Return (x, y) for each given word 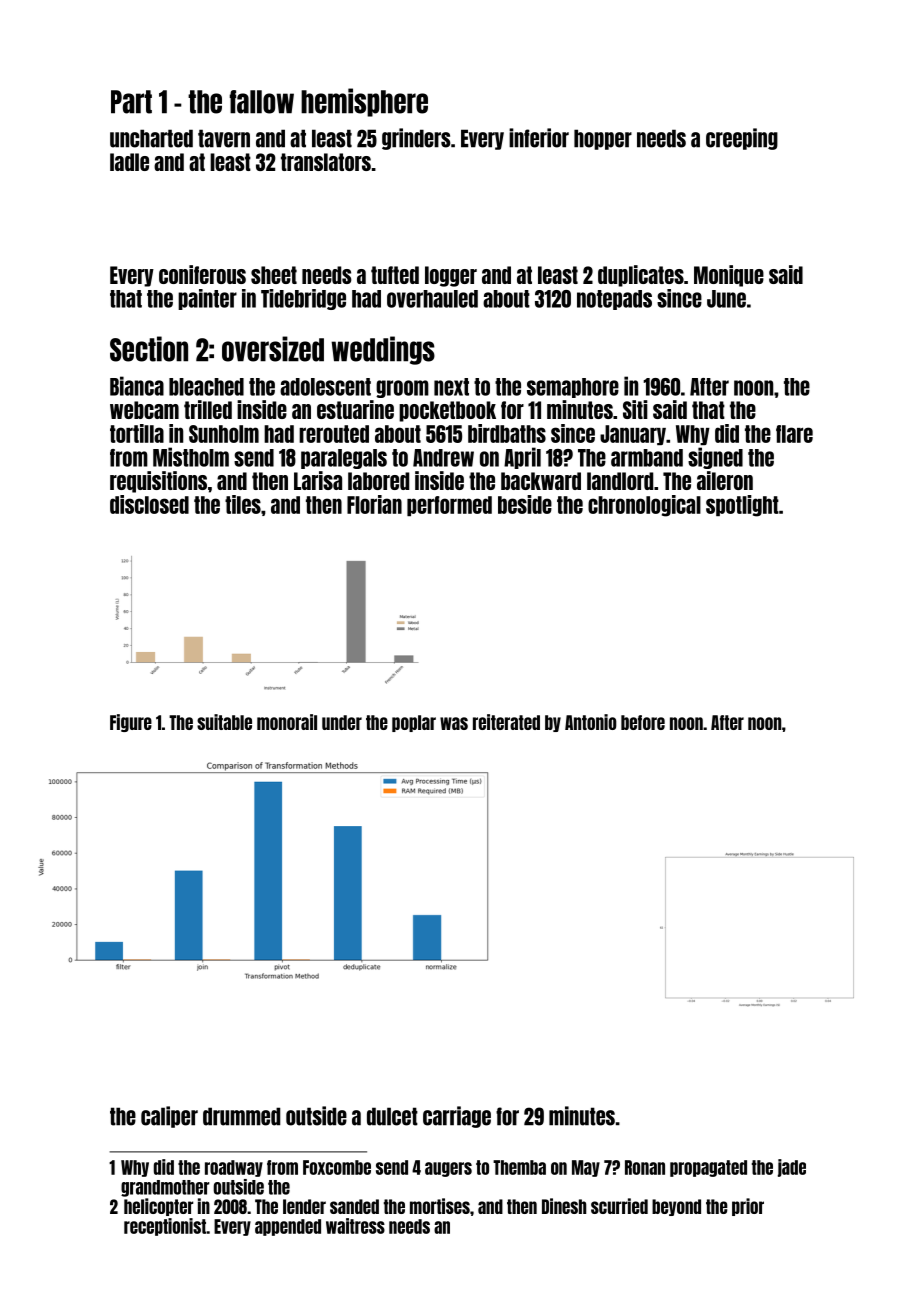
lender (304, 1206)
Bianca (137, 386)
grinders (416, 139)
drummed (241, 1116)
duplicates (641, 276)
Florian (374, 504)
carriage (457, 1117)
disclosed (149, 504)
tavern (224, 138)
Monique (729, 276)
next (451, 387)
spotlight (742, 506)
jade (792, 1168)
